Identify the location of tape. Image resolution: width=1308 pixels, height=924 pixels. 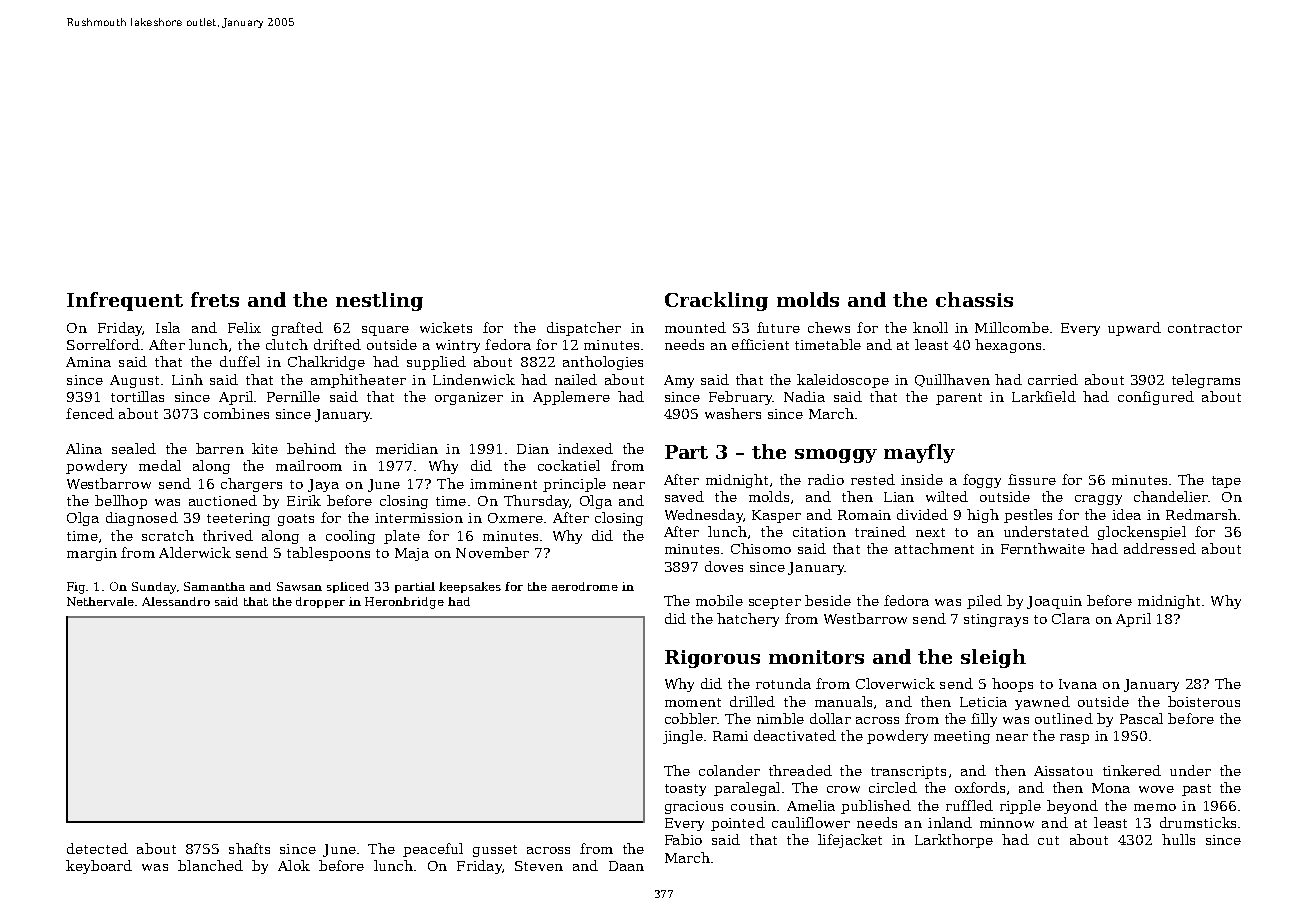
(1226, 482).
